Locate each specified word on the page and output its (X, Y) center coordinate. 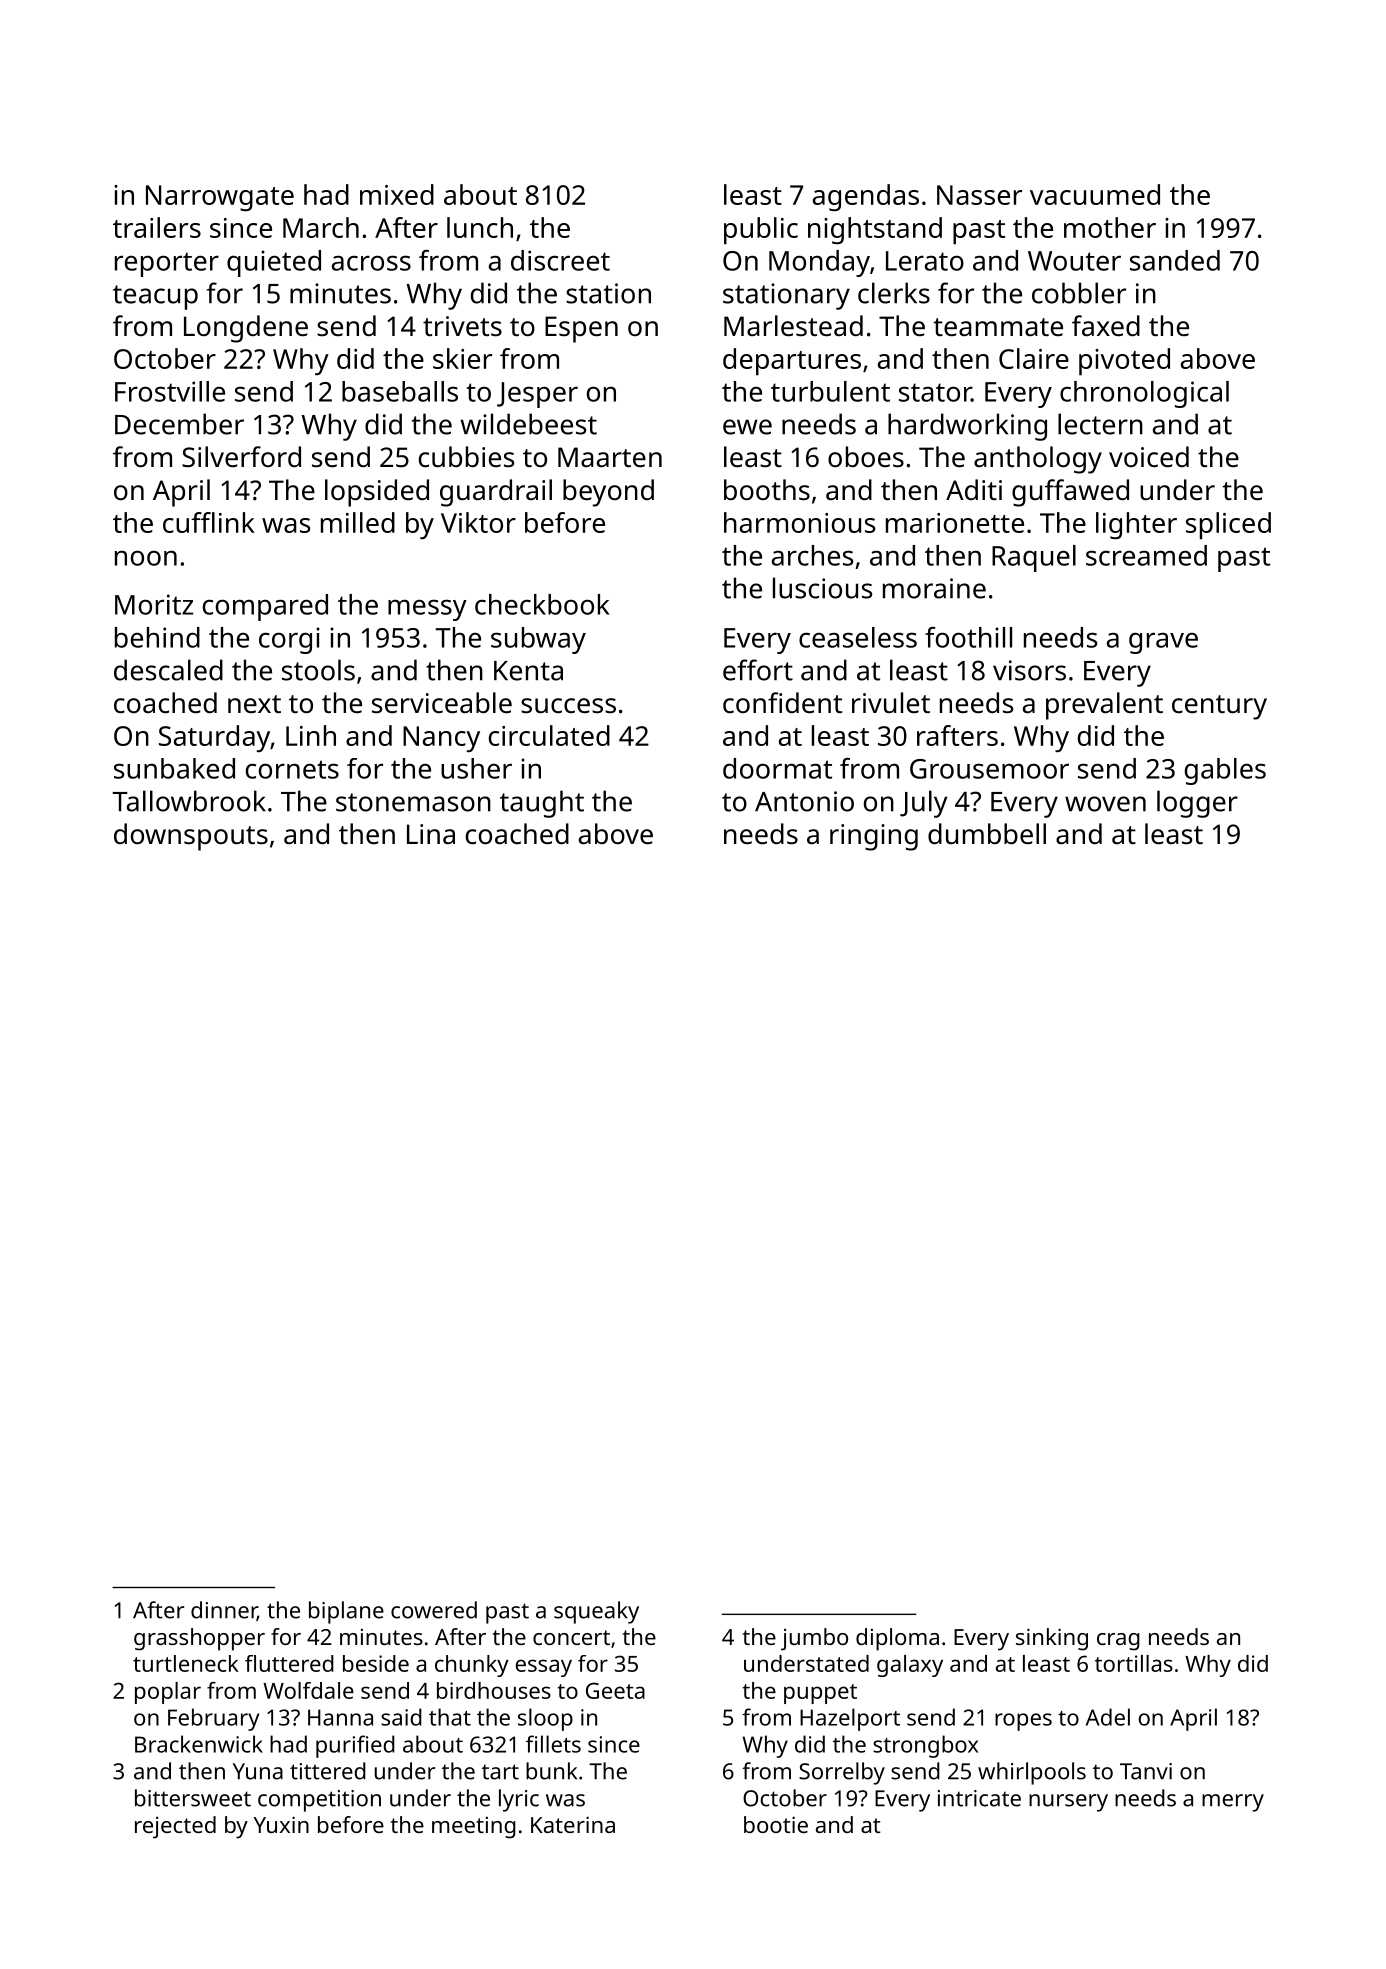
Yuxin (281, 1824)
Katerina (573, 1824)
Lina (431, 834)
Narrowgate (220, 198)
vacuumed (1095, 194)
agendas (866, 197)
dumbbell (987, 833)
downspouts (191, 837)
